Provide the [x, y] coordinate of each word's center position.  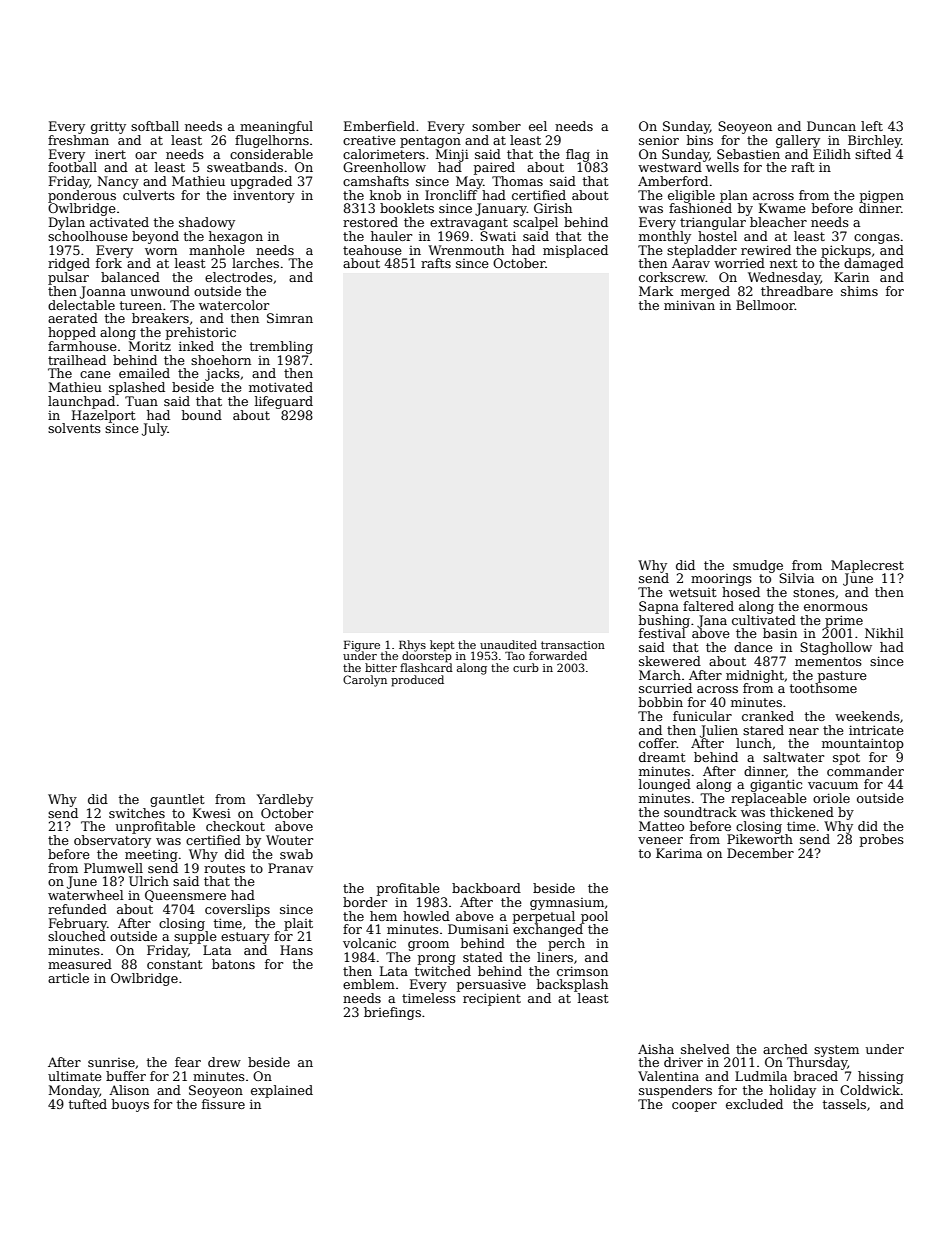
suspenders [675, 1091]
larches [255, 263]
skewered [670, 661]
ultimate [75, 1076]
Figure [362, 646]
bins [700, 140]
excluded [754, 1104]
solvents [74, 428]
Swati [498, 236]
